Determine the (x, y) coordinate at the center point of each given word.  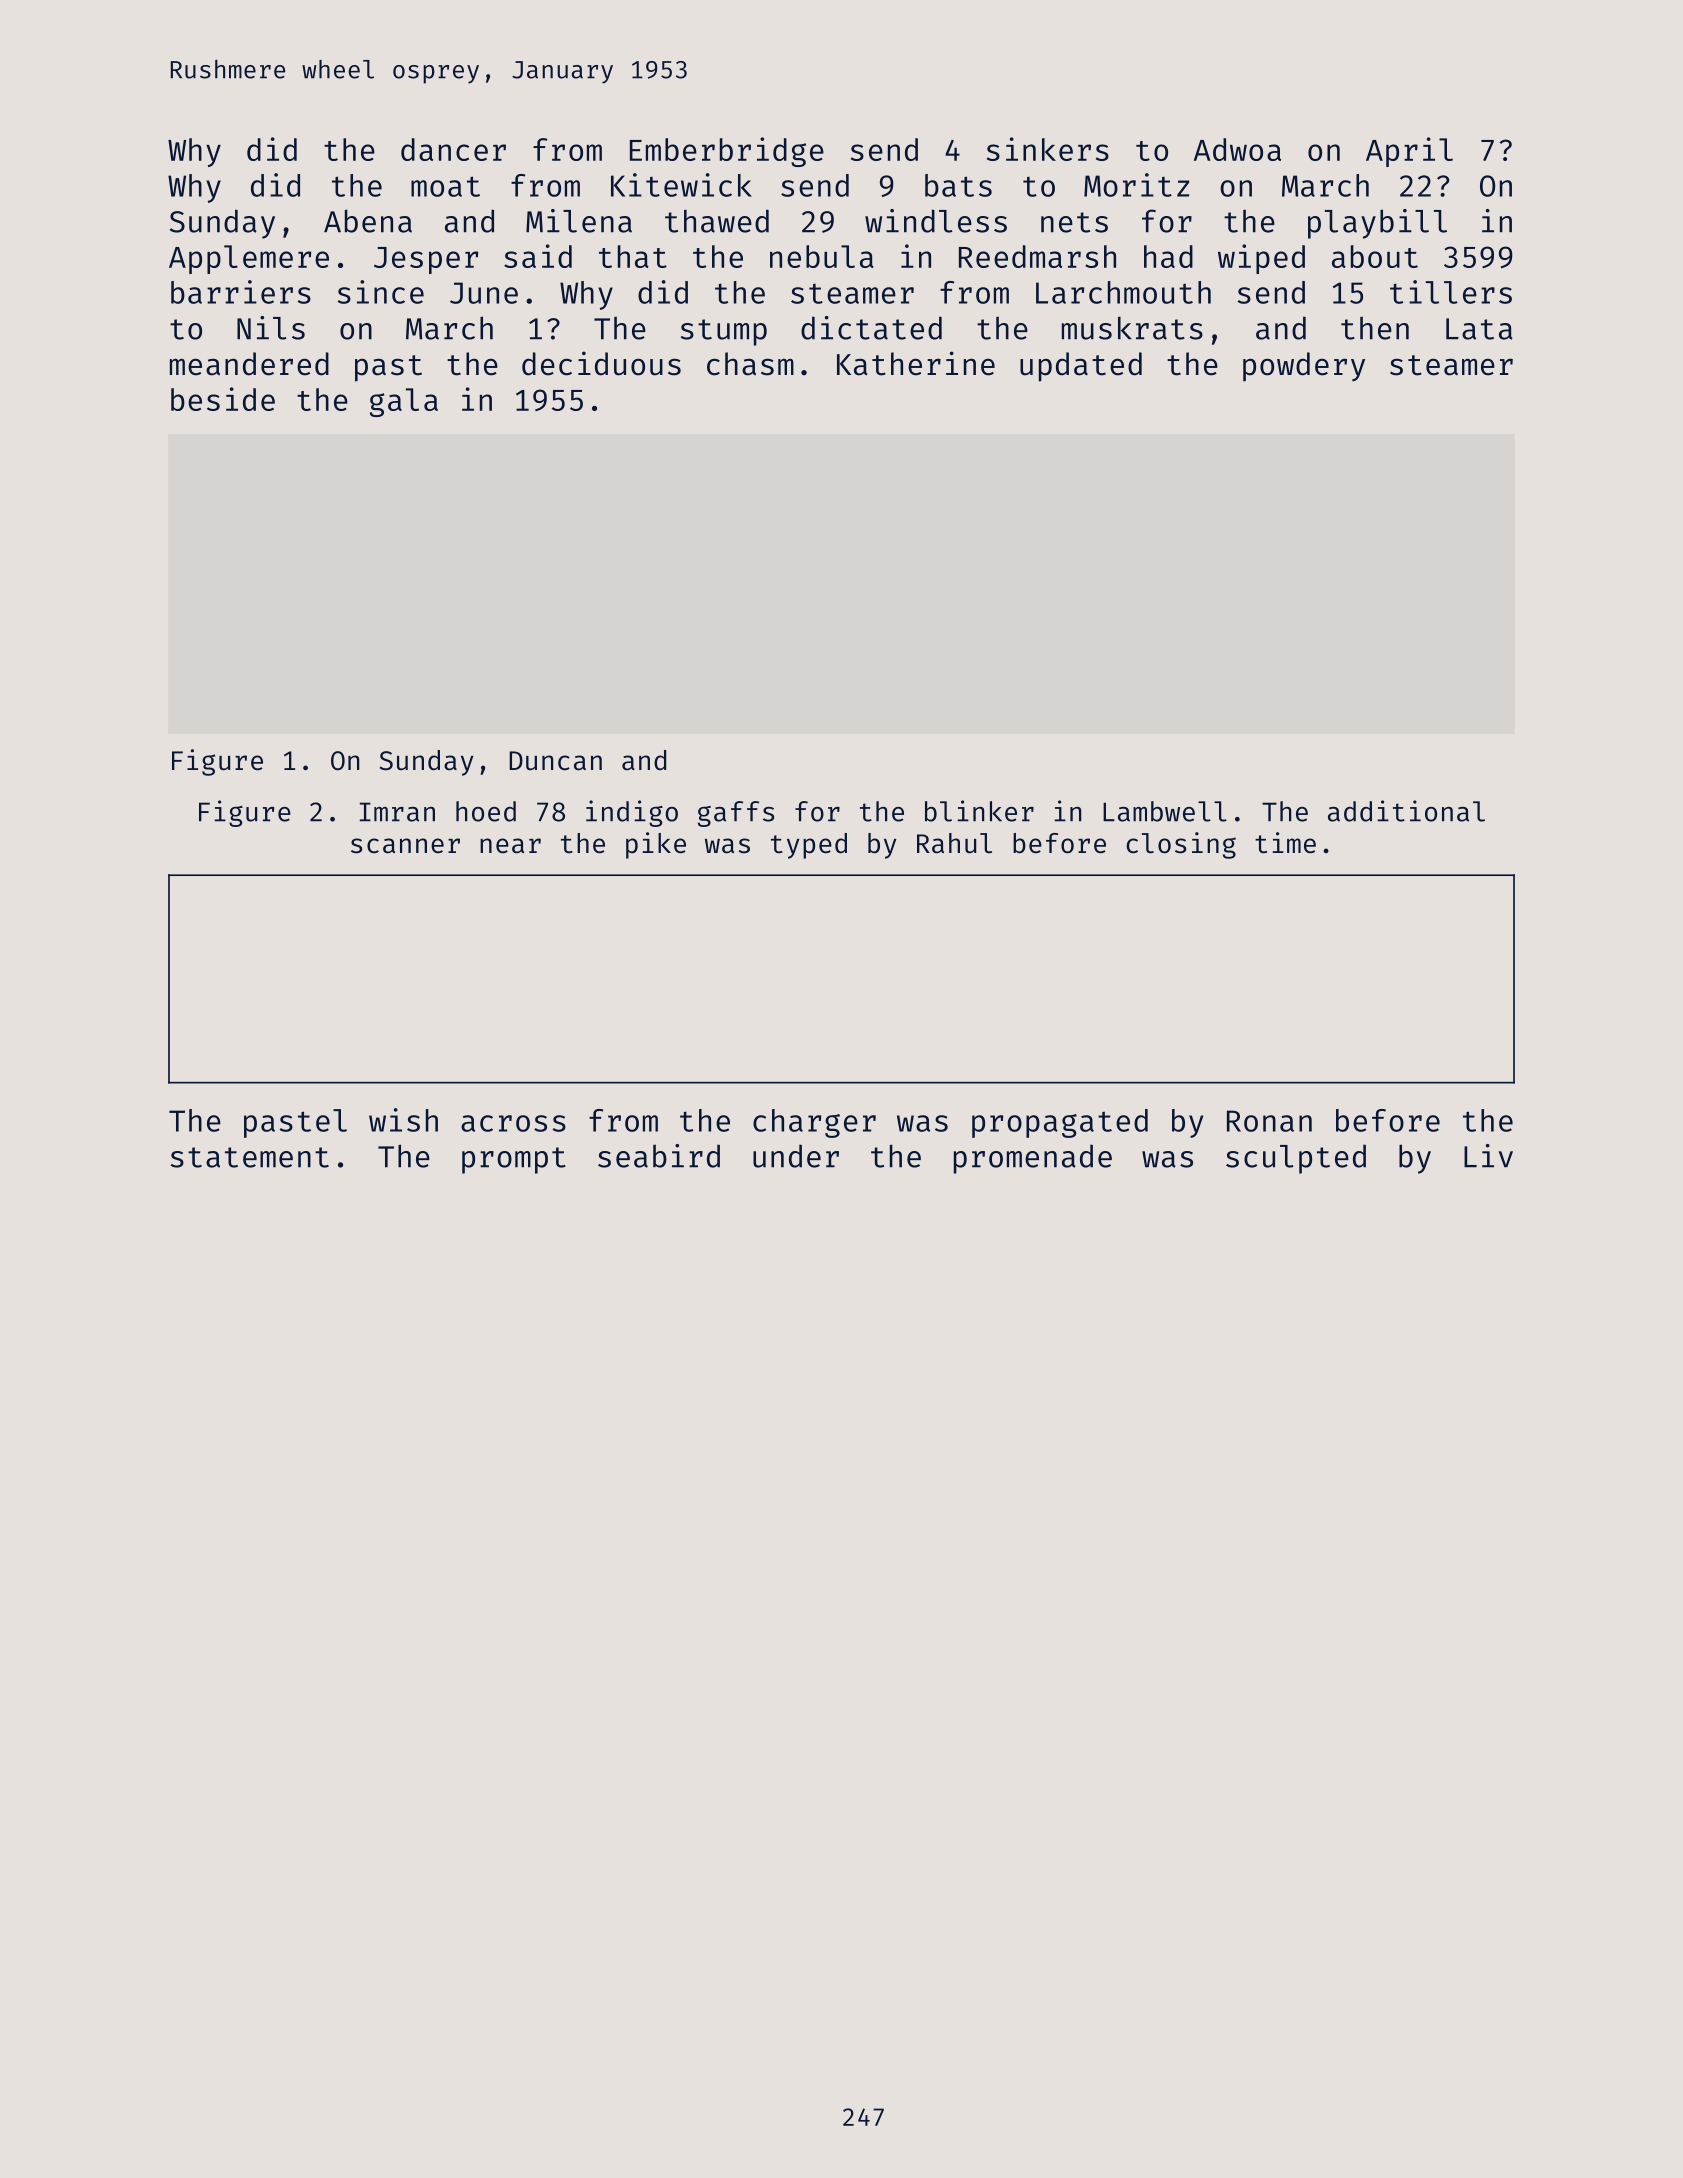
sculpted (1296, 1159)
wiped (1261, 259)
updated (1081, 367)
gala (404, 402)
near (510, 846)
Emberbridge (727, 152)
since (381, 292)
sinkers (1048, 149)
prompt (514, 1160)
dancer (453, 149)
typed (809, 846)
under (796, 1156)
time (1285, 843)
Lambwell (1165, 811)
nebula (822, 256)
